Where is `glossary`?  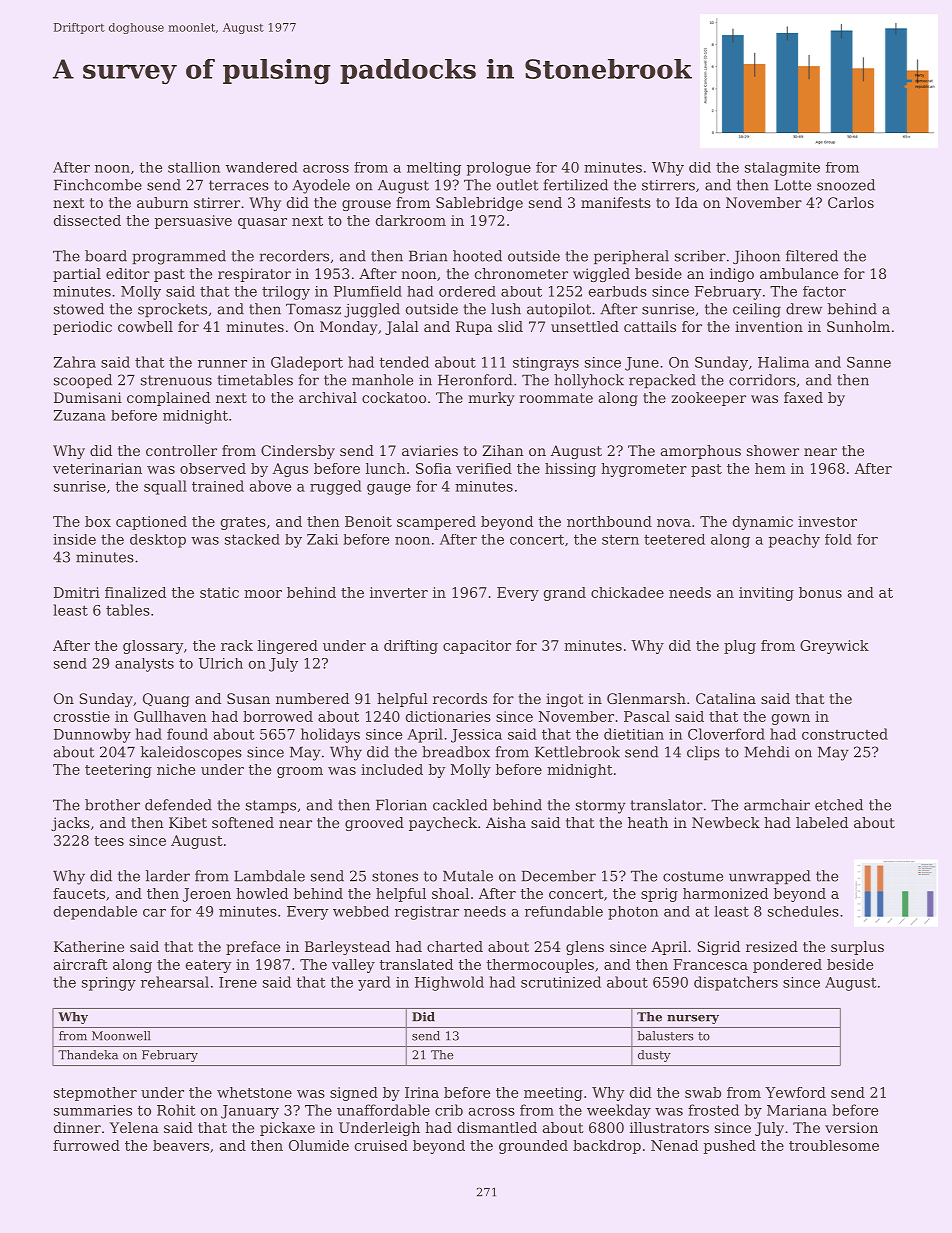
glossary is located at coordinates (153, 647).
